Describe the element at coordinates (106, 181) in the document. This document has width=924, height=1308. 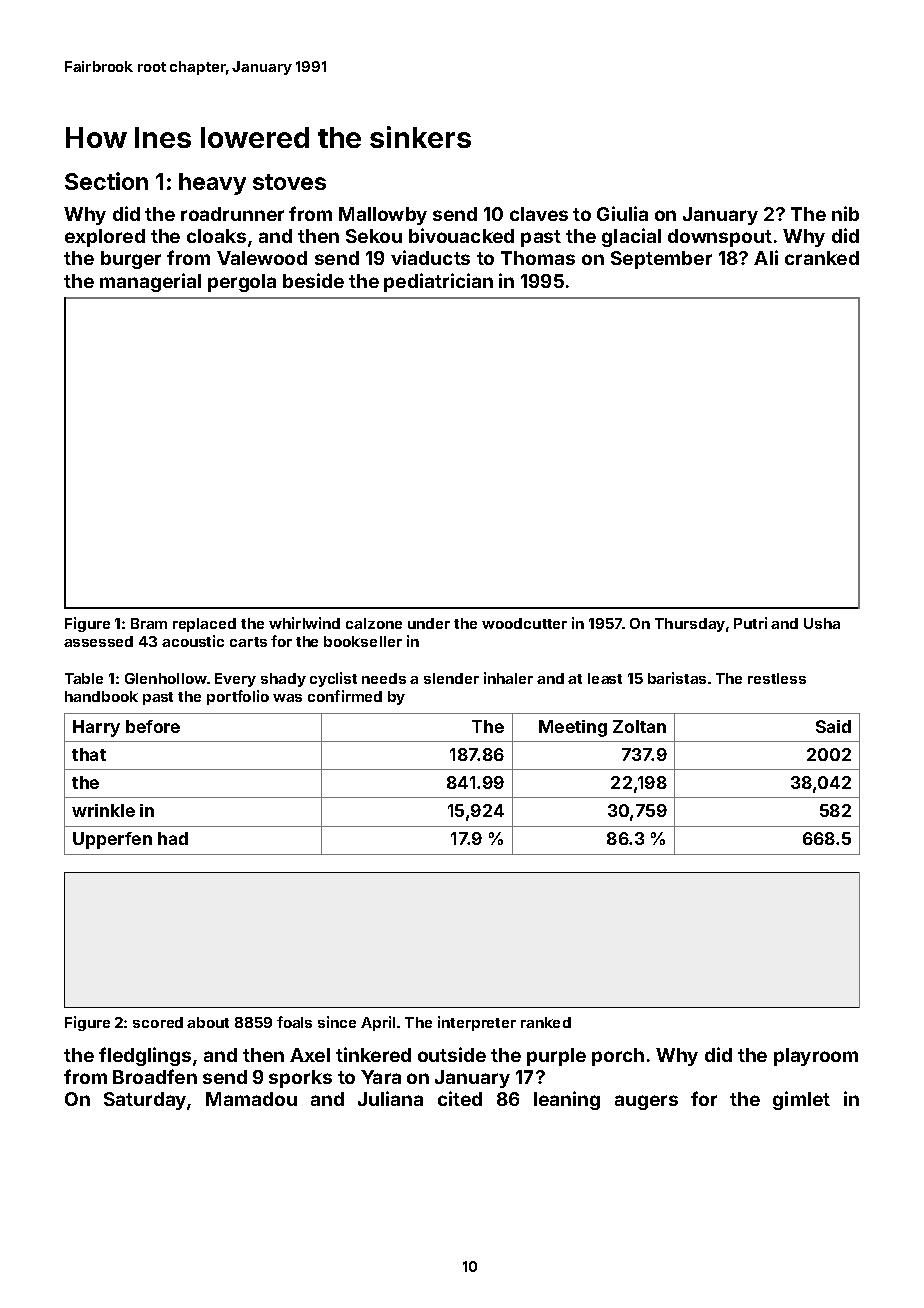
I see `Section` at that location.
